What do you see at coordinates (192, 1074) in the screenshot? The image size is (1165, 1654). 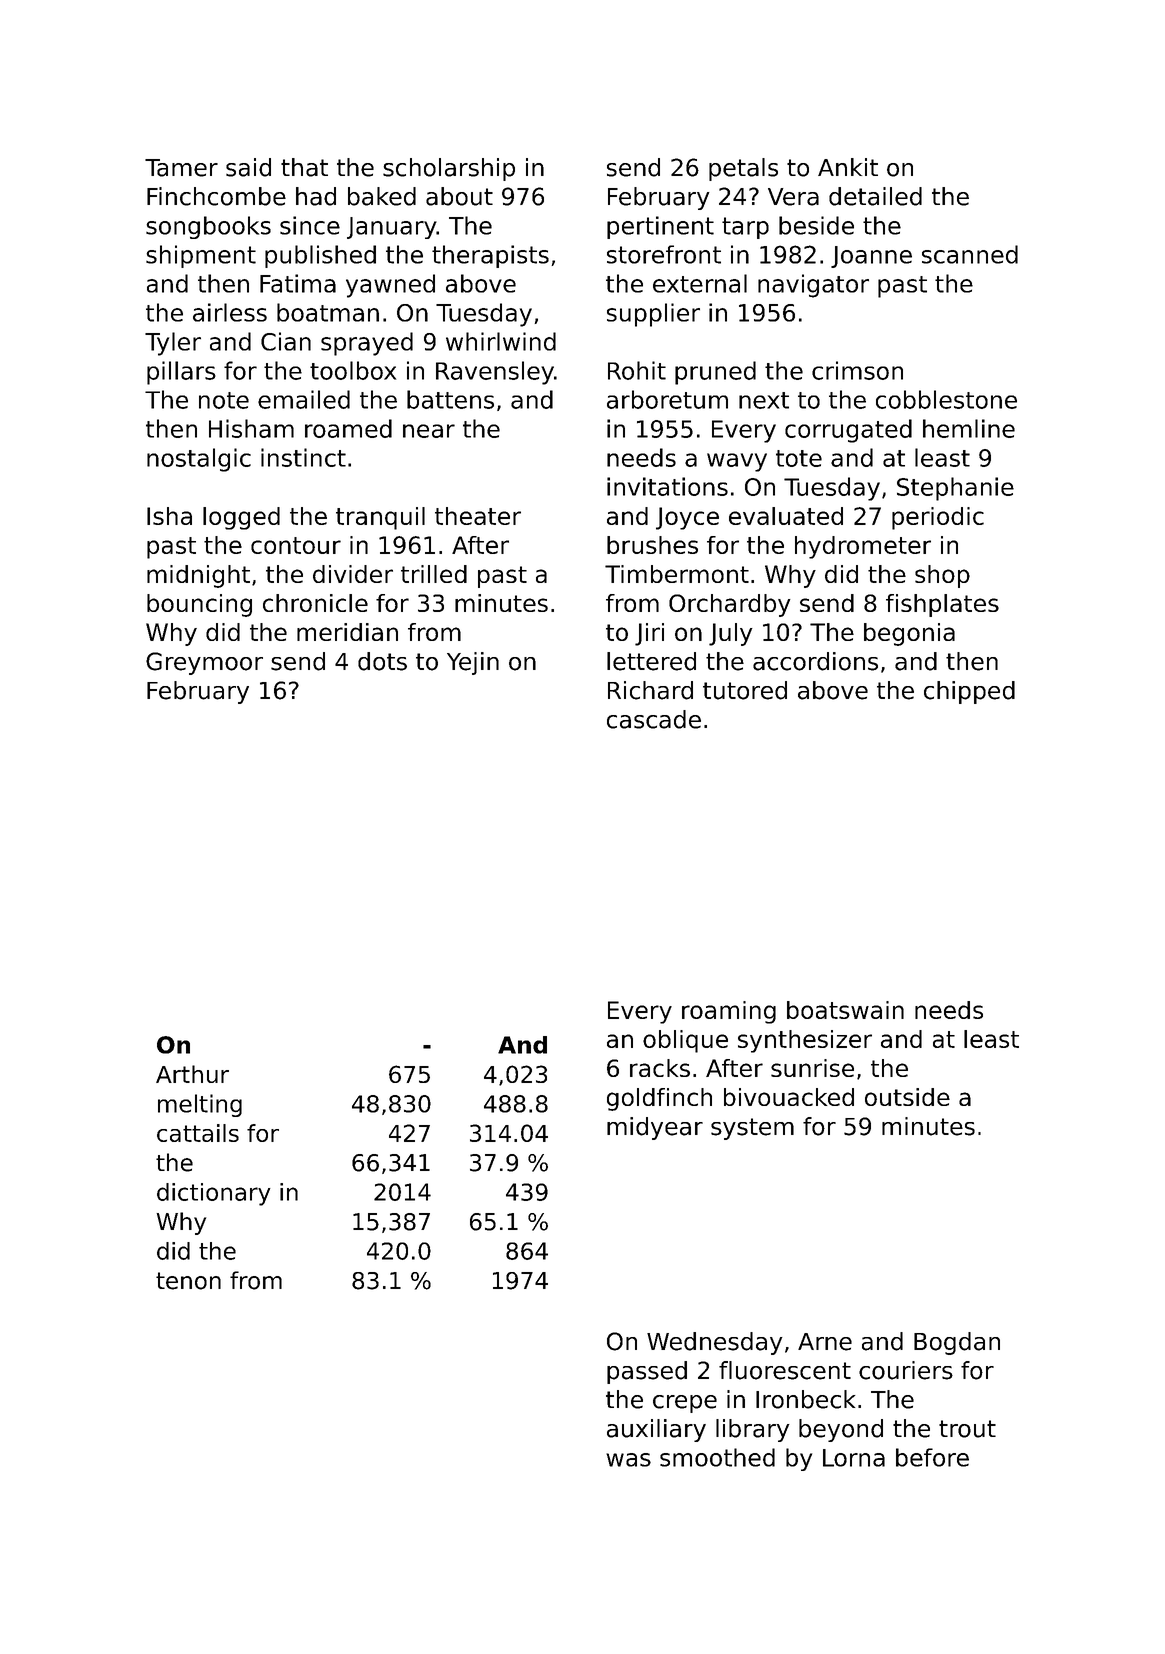 I see `Arthur` at bounding box center [192, 1074].
